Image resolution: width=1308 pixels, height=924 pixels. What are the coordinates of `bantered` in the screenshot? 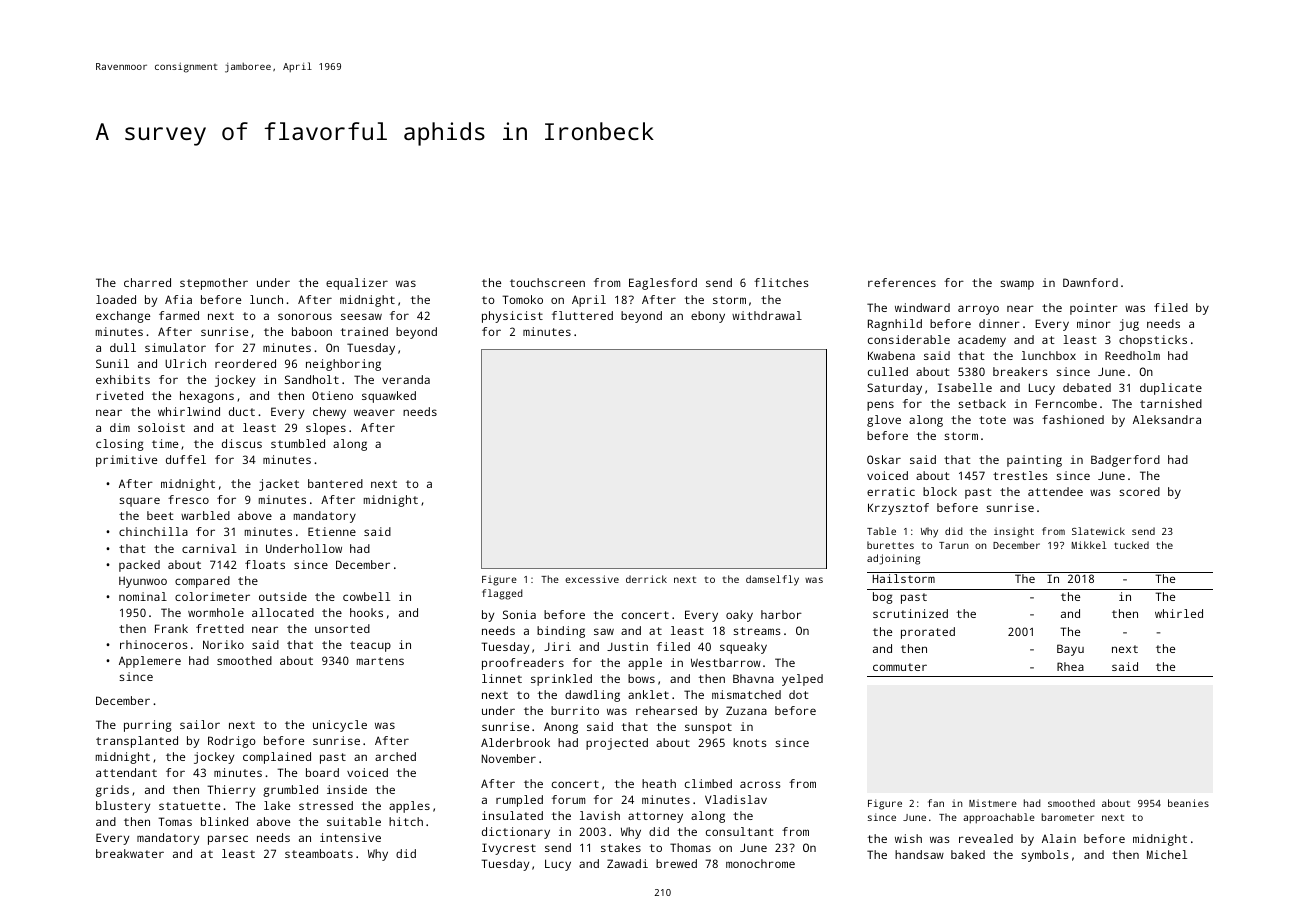 It's located at (335, 483).
